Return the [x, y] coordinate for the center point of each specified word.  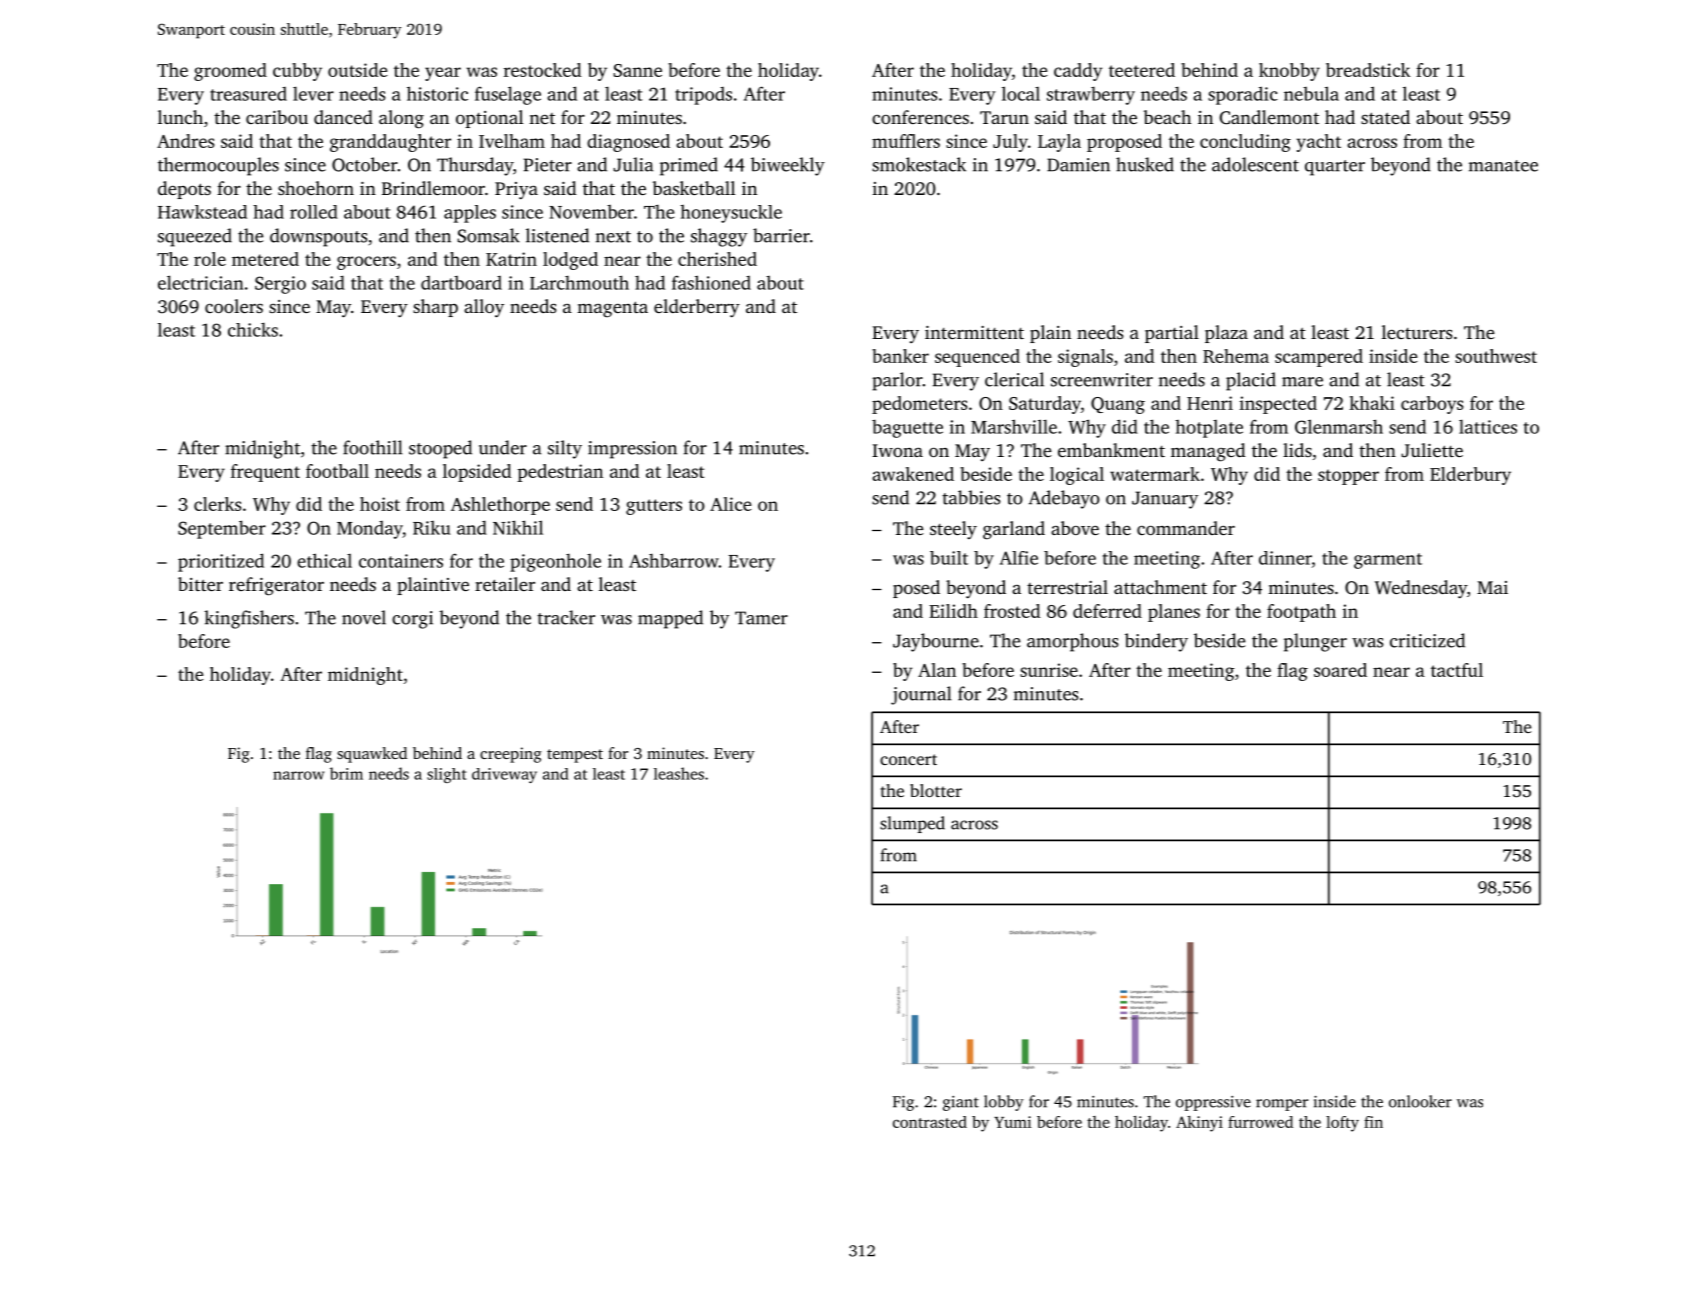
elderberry [697, 308]
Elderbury [1470, 476]
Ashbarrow [674, 560]
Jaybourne [936, 642]
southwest [1496, 356]
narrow [298, 775]
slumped [912, 824]
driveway [504, 775]
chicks [253, 330]
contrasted [930, 1122]
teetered [1142, 70]
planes [1174, 613]
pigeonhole [555, 563]
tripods [703, 96]
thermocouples [218, 166]
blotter [936, 790]
